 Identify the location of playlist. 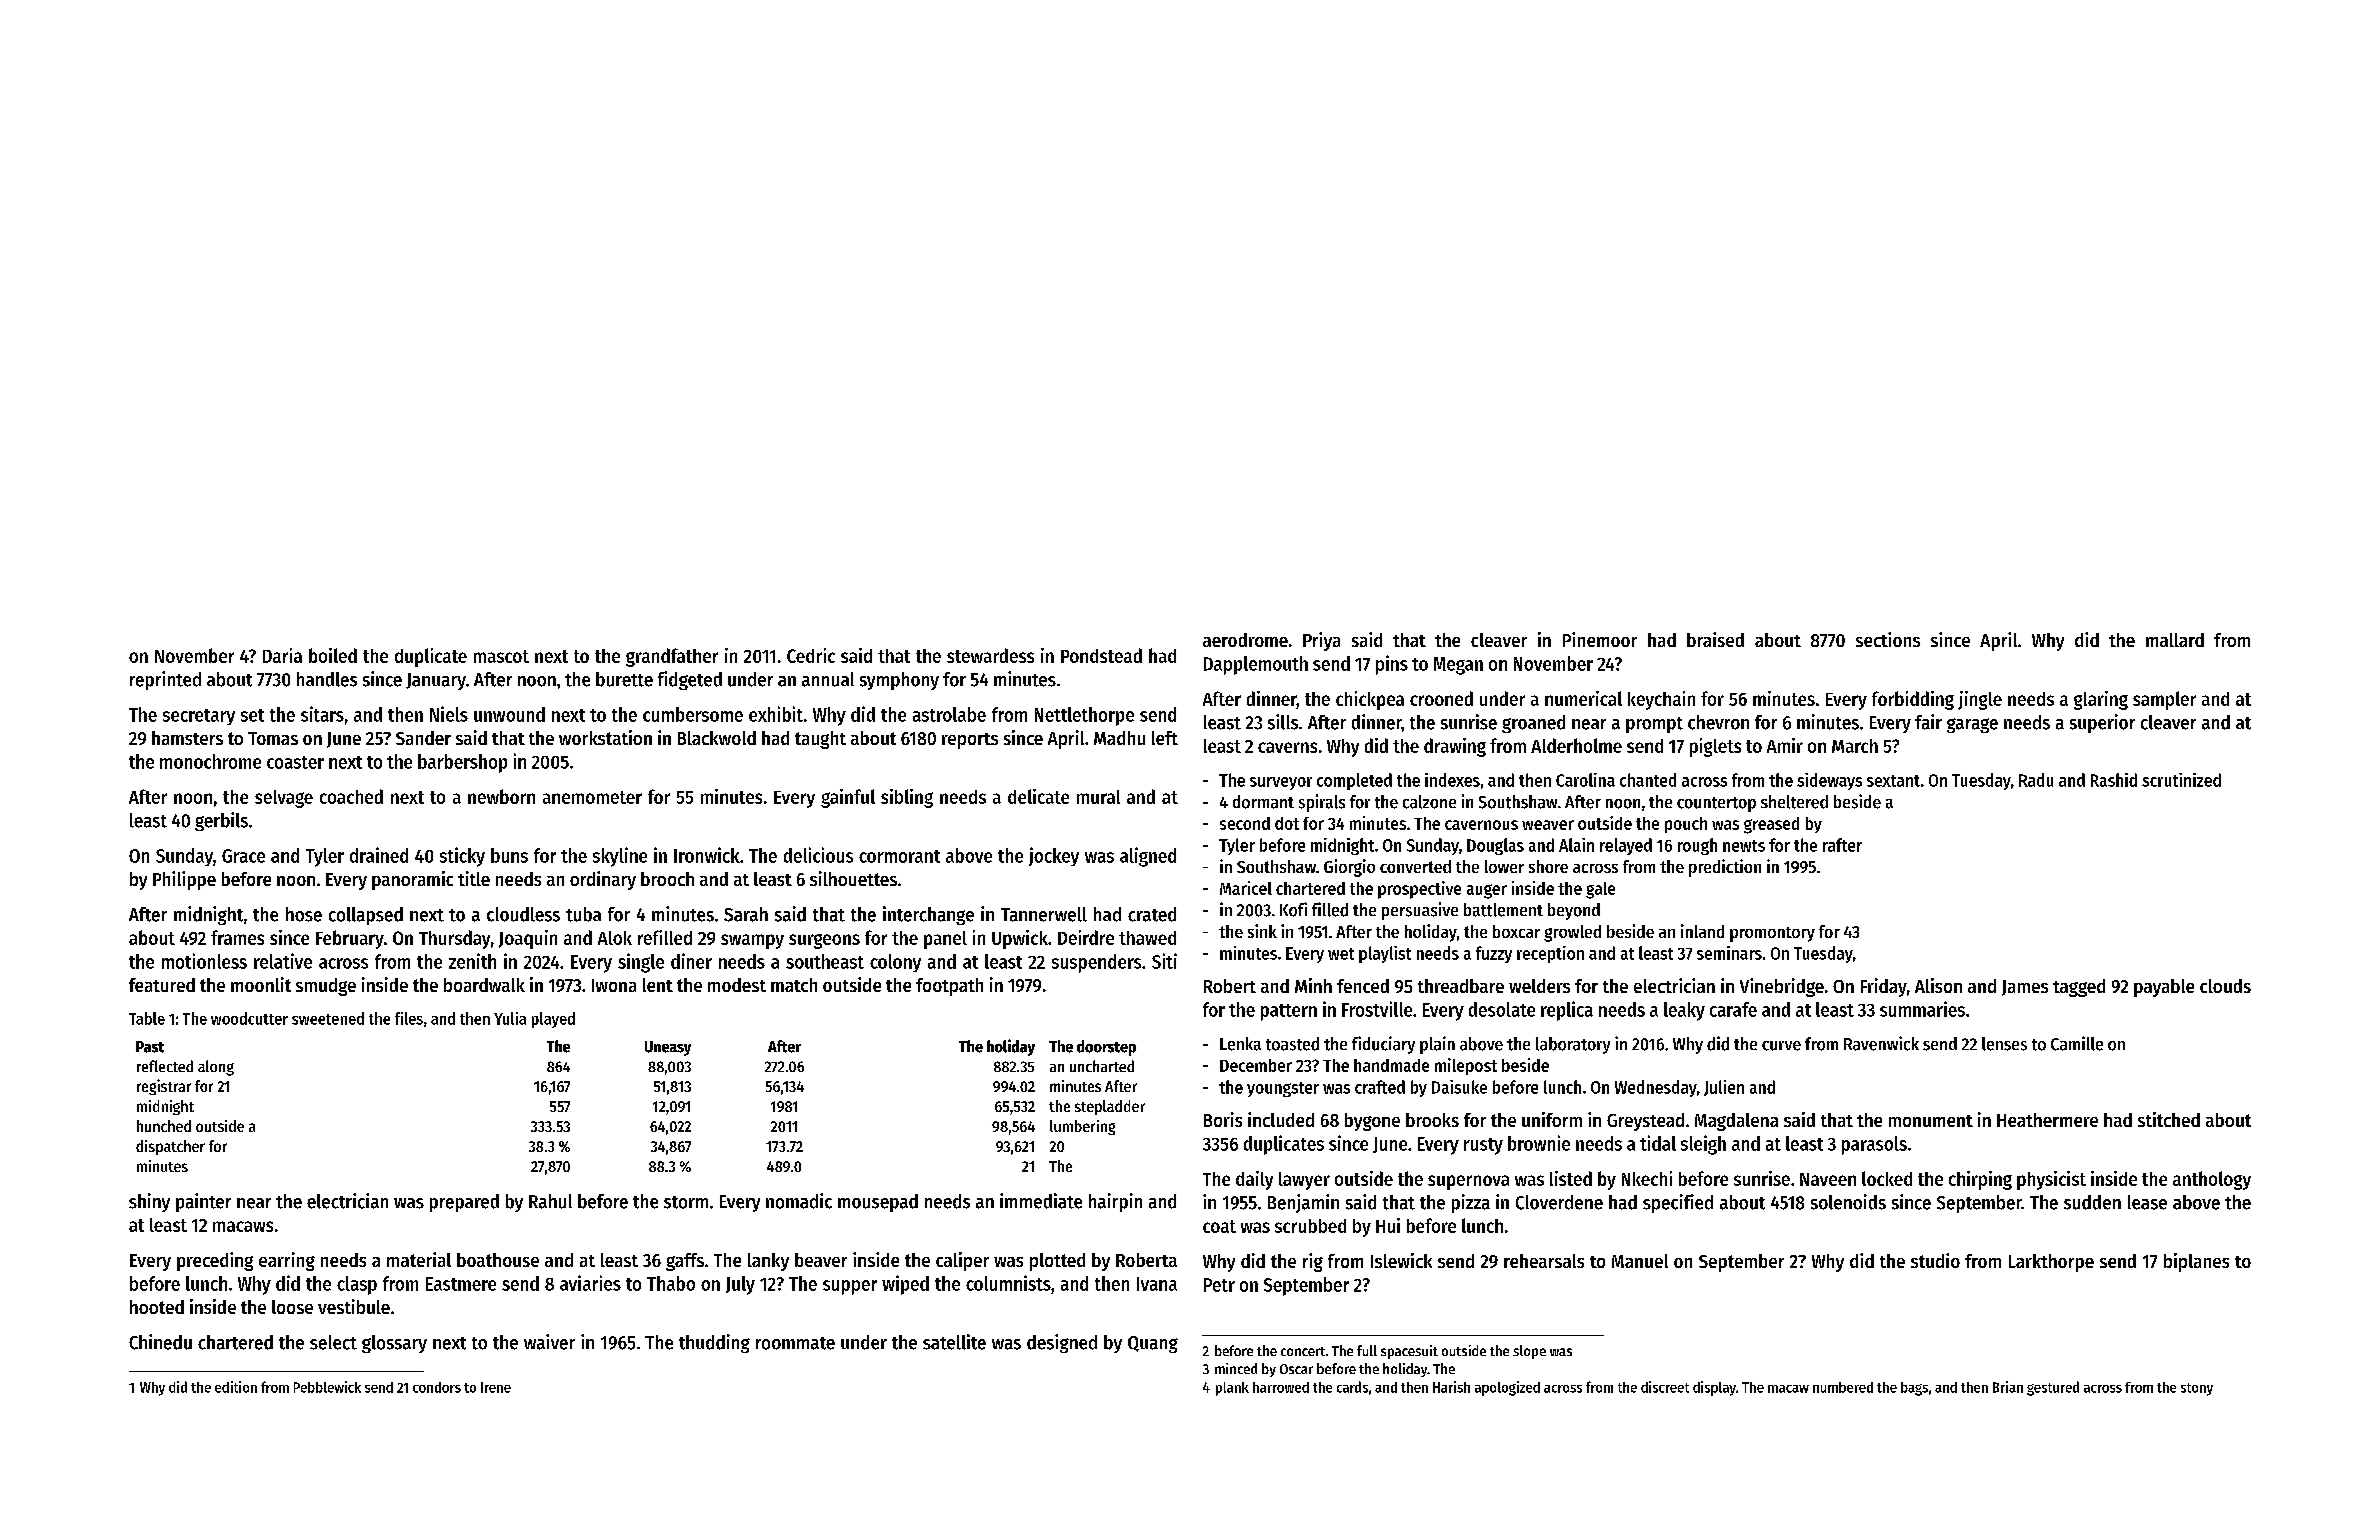
(1385, 954).
